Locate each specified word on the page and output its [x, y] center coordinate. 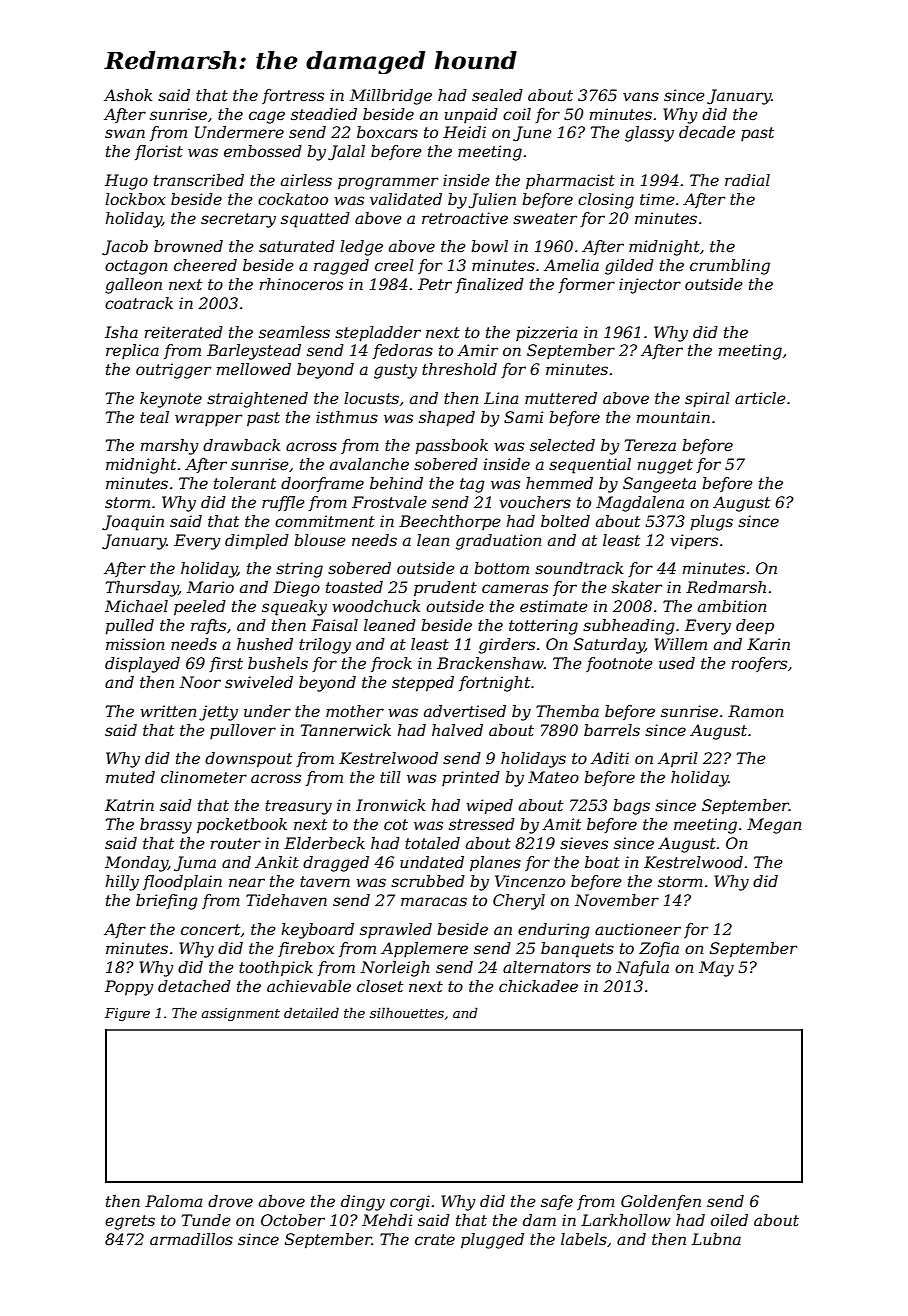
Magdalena [640, 504]
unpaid [471, 115]
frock [391, 664]
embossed [263, 151]
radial [747, 180]
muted [130, 777]
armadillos [191, 1239]
